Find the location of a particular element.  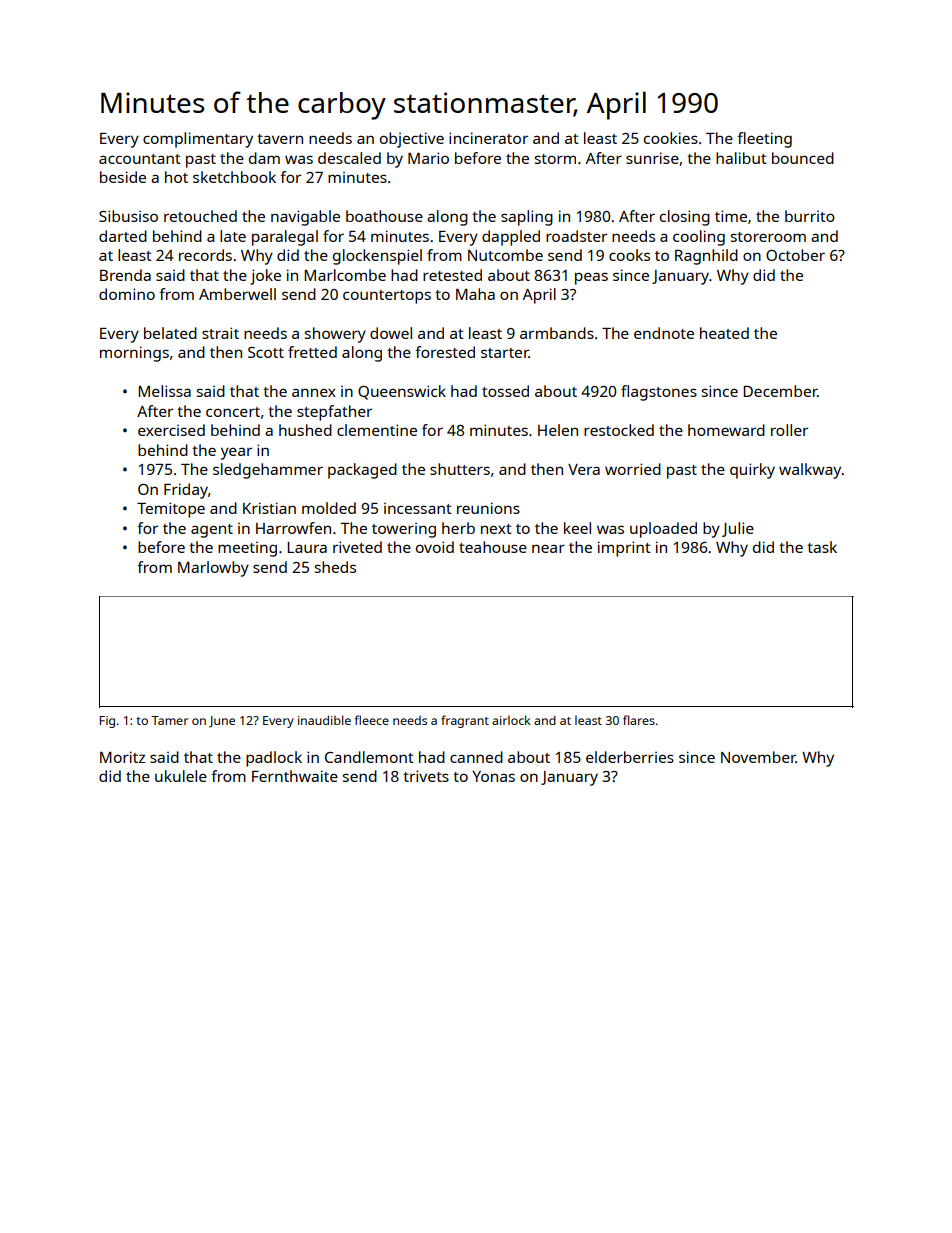

dowel is located at coordinates (391, 333).
